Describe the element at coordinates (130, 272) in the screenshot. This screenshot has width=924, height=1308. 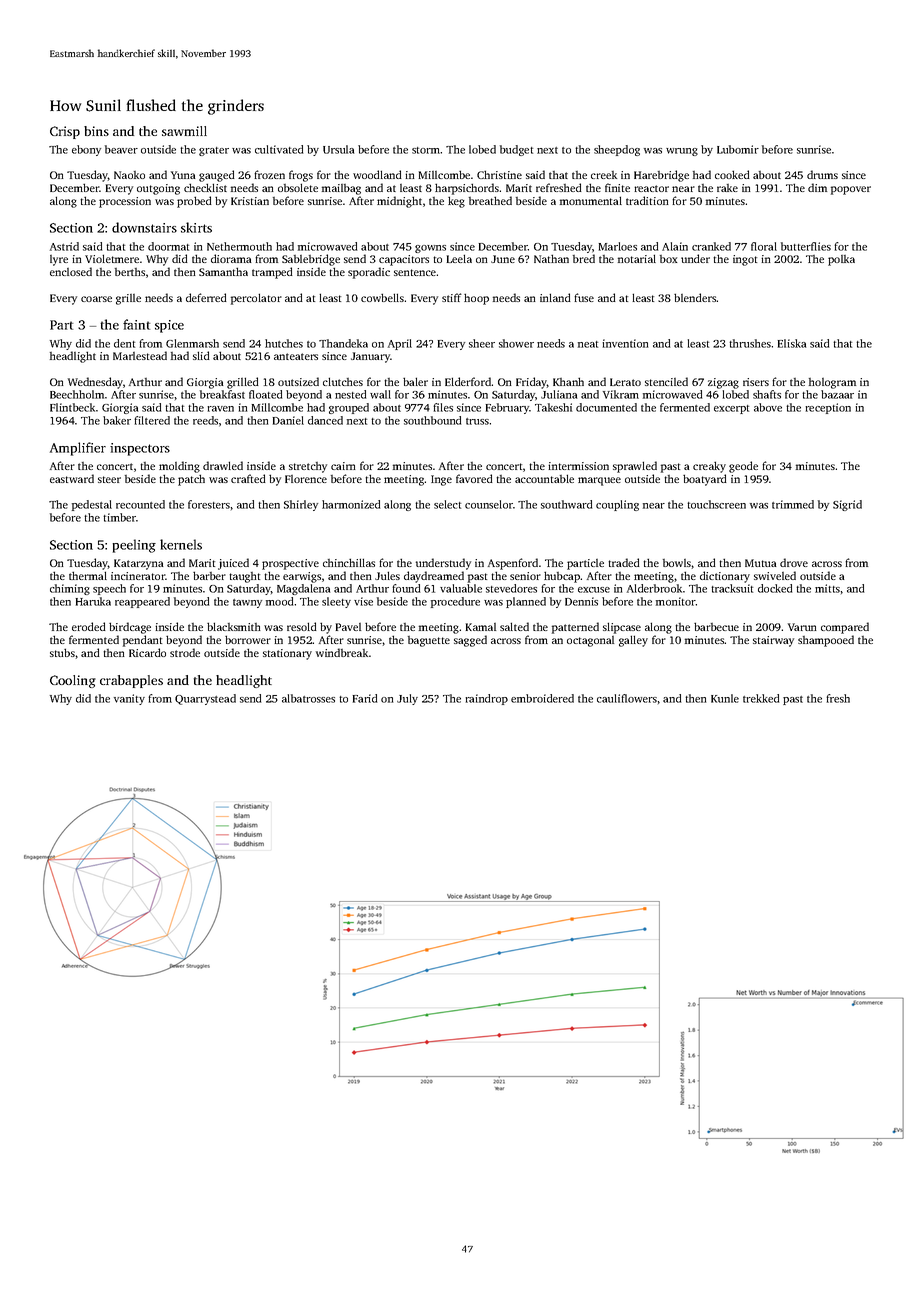
I see `berths` at that location.
